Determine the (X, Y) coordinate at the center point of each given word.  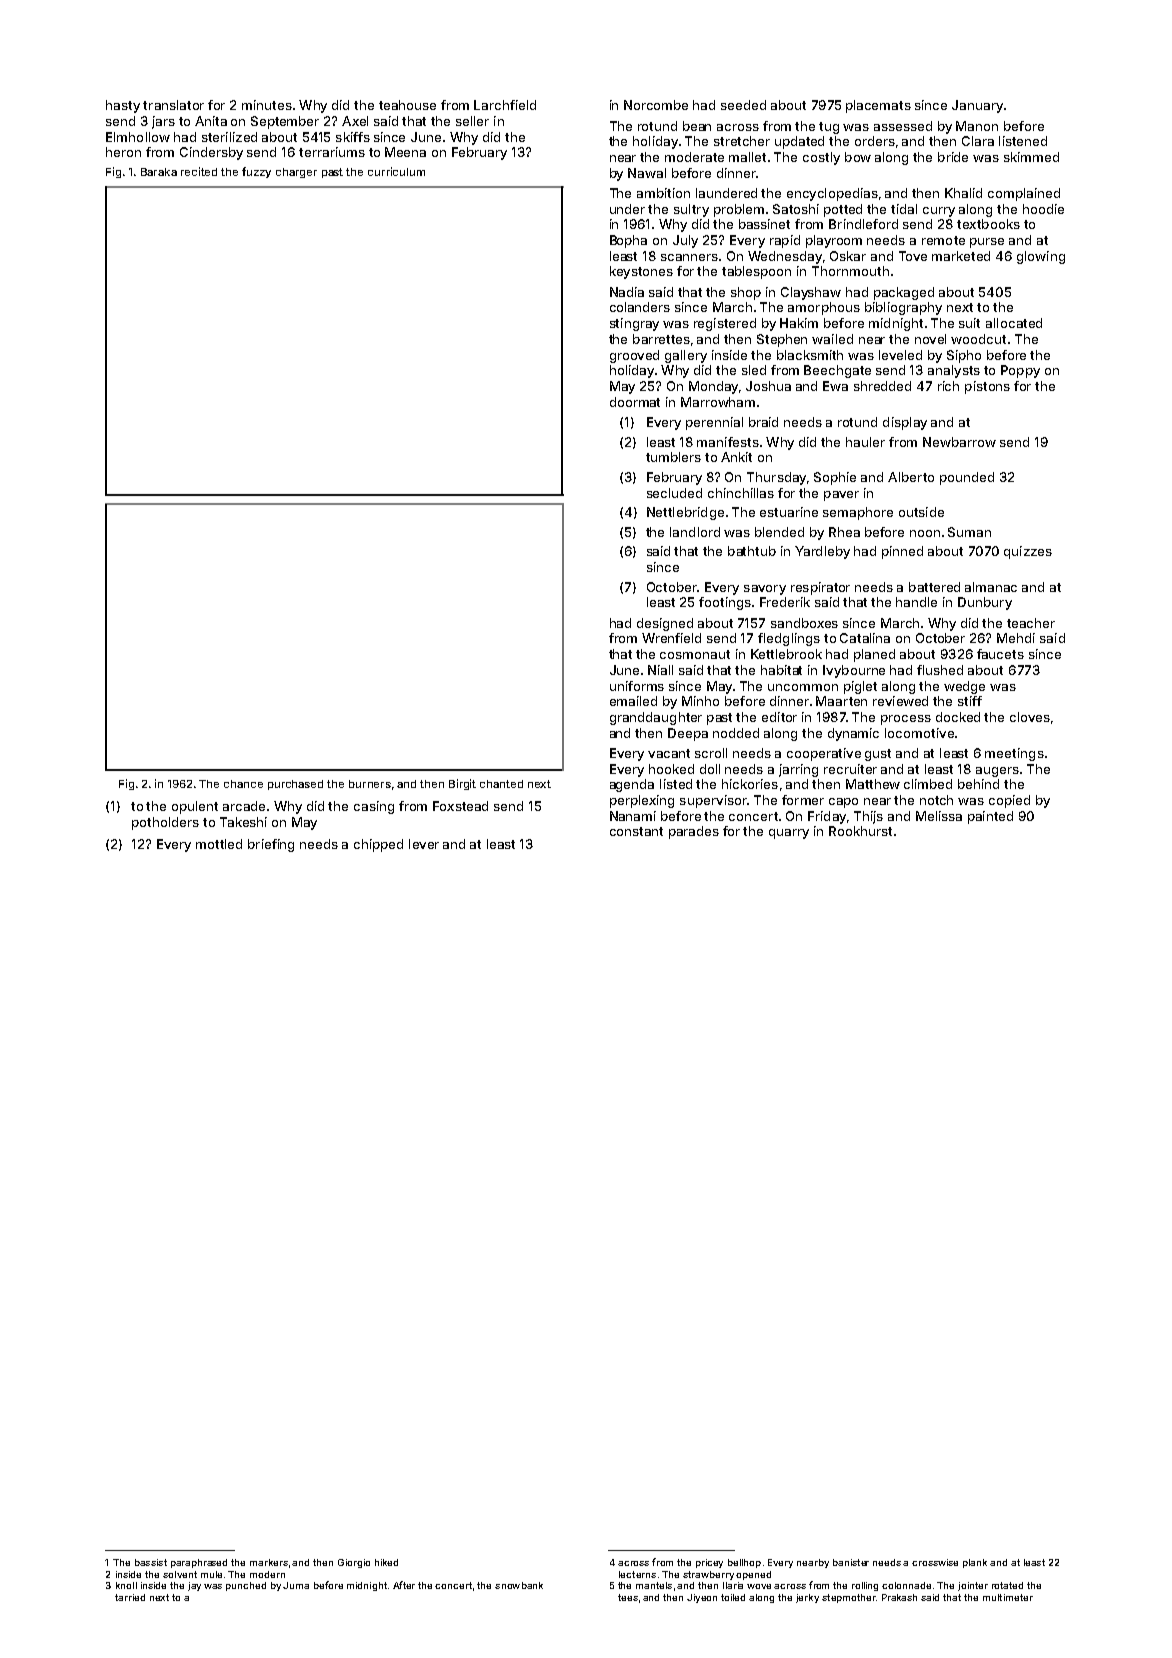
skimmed (1031, 157)
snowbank (519, 1585)
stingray (634, 324)
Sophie (835, 478)
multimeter (1008, 1597)
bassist (151, 1562)
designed (665, 624)
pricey (709, 1563)
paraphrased (199, 1563)
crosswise (935, 1562)
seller (472, 121)
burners (370, 784)
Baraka (159, 172)
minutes (267, 105)
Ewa (835, 386)
